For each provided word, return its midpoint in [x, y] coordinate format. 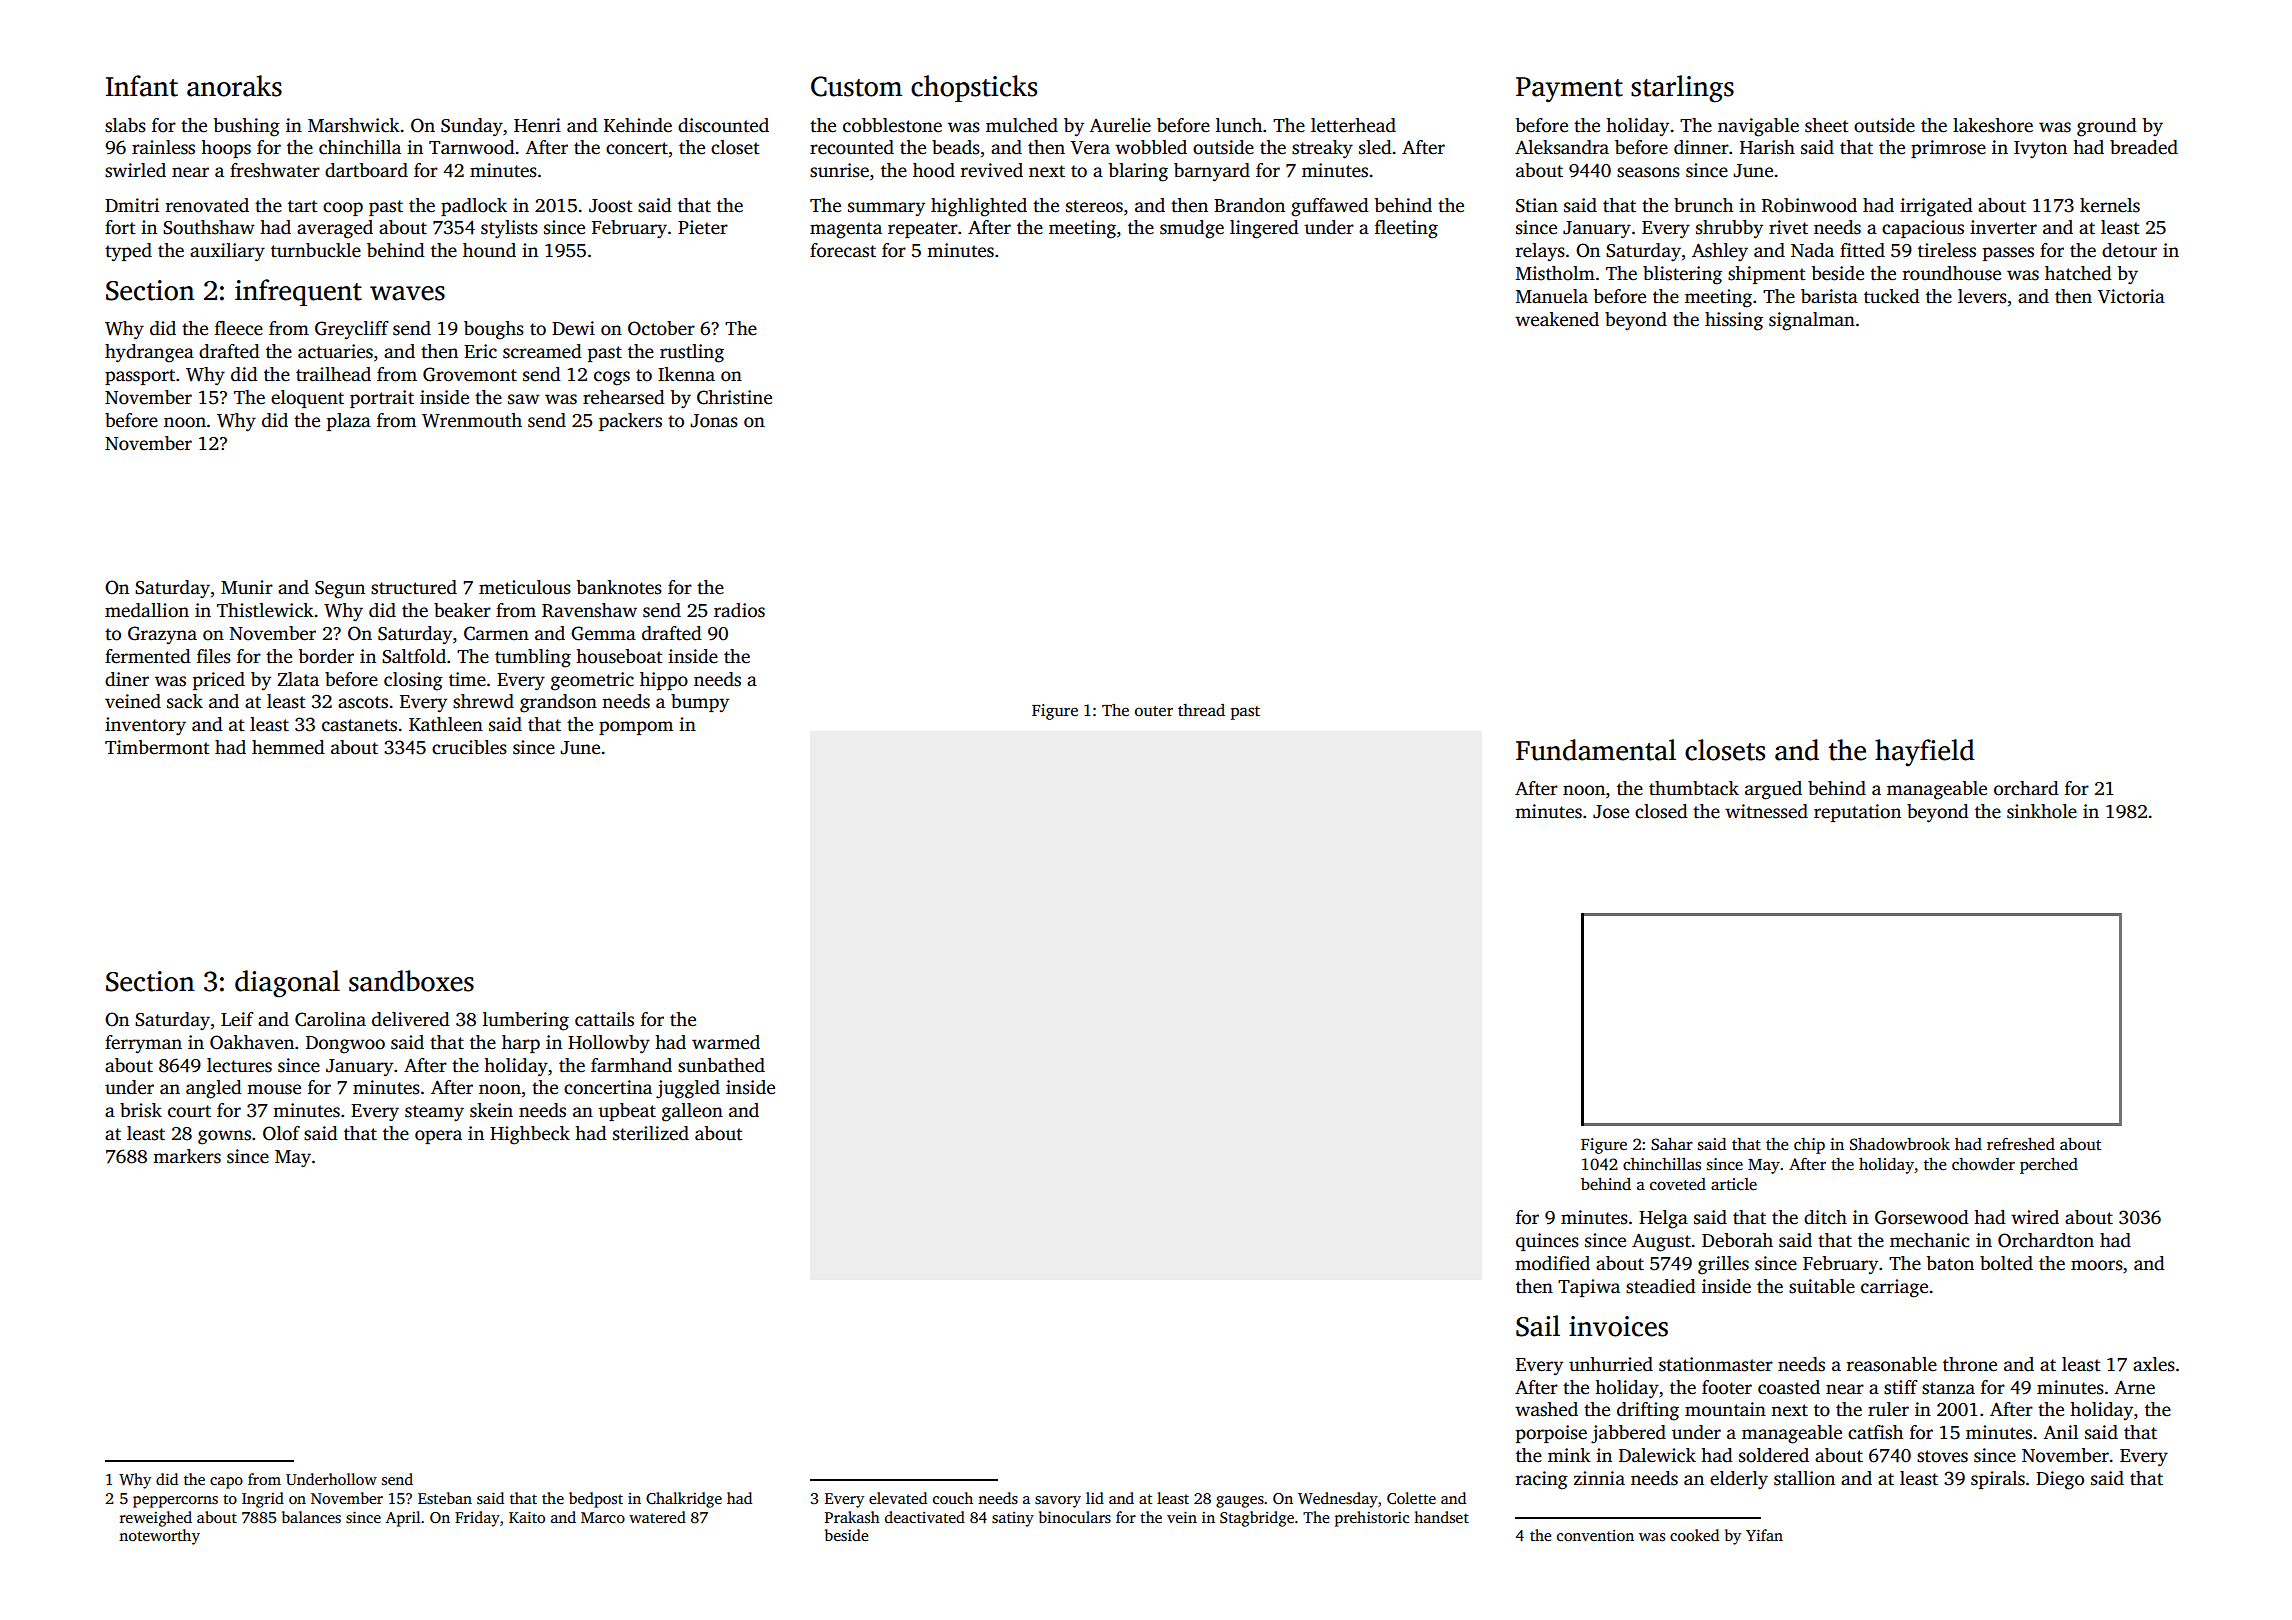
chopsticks [974, 88]
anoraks [234, 86]
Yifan [1764, 1535]
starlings [1682, 89]
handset [1441, 1517]
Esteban [445, 1498]
